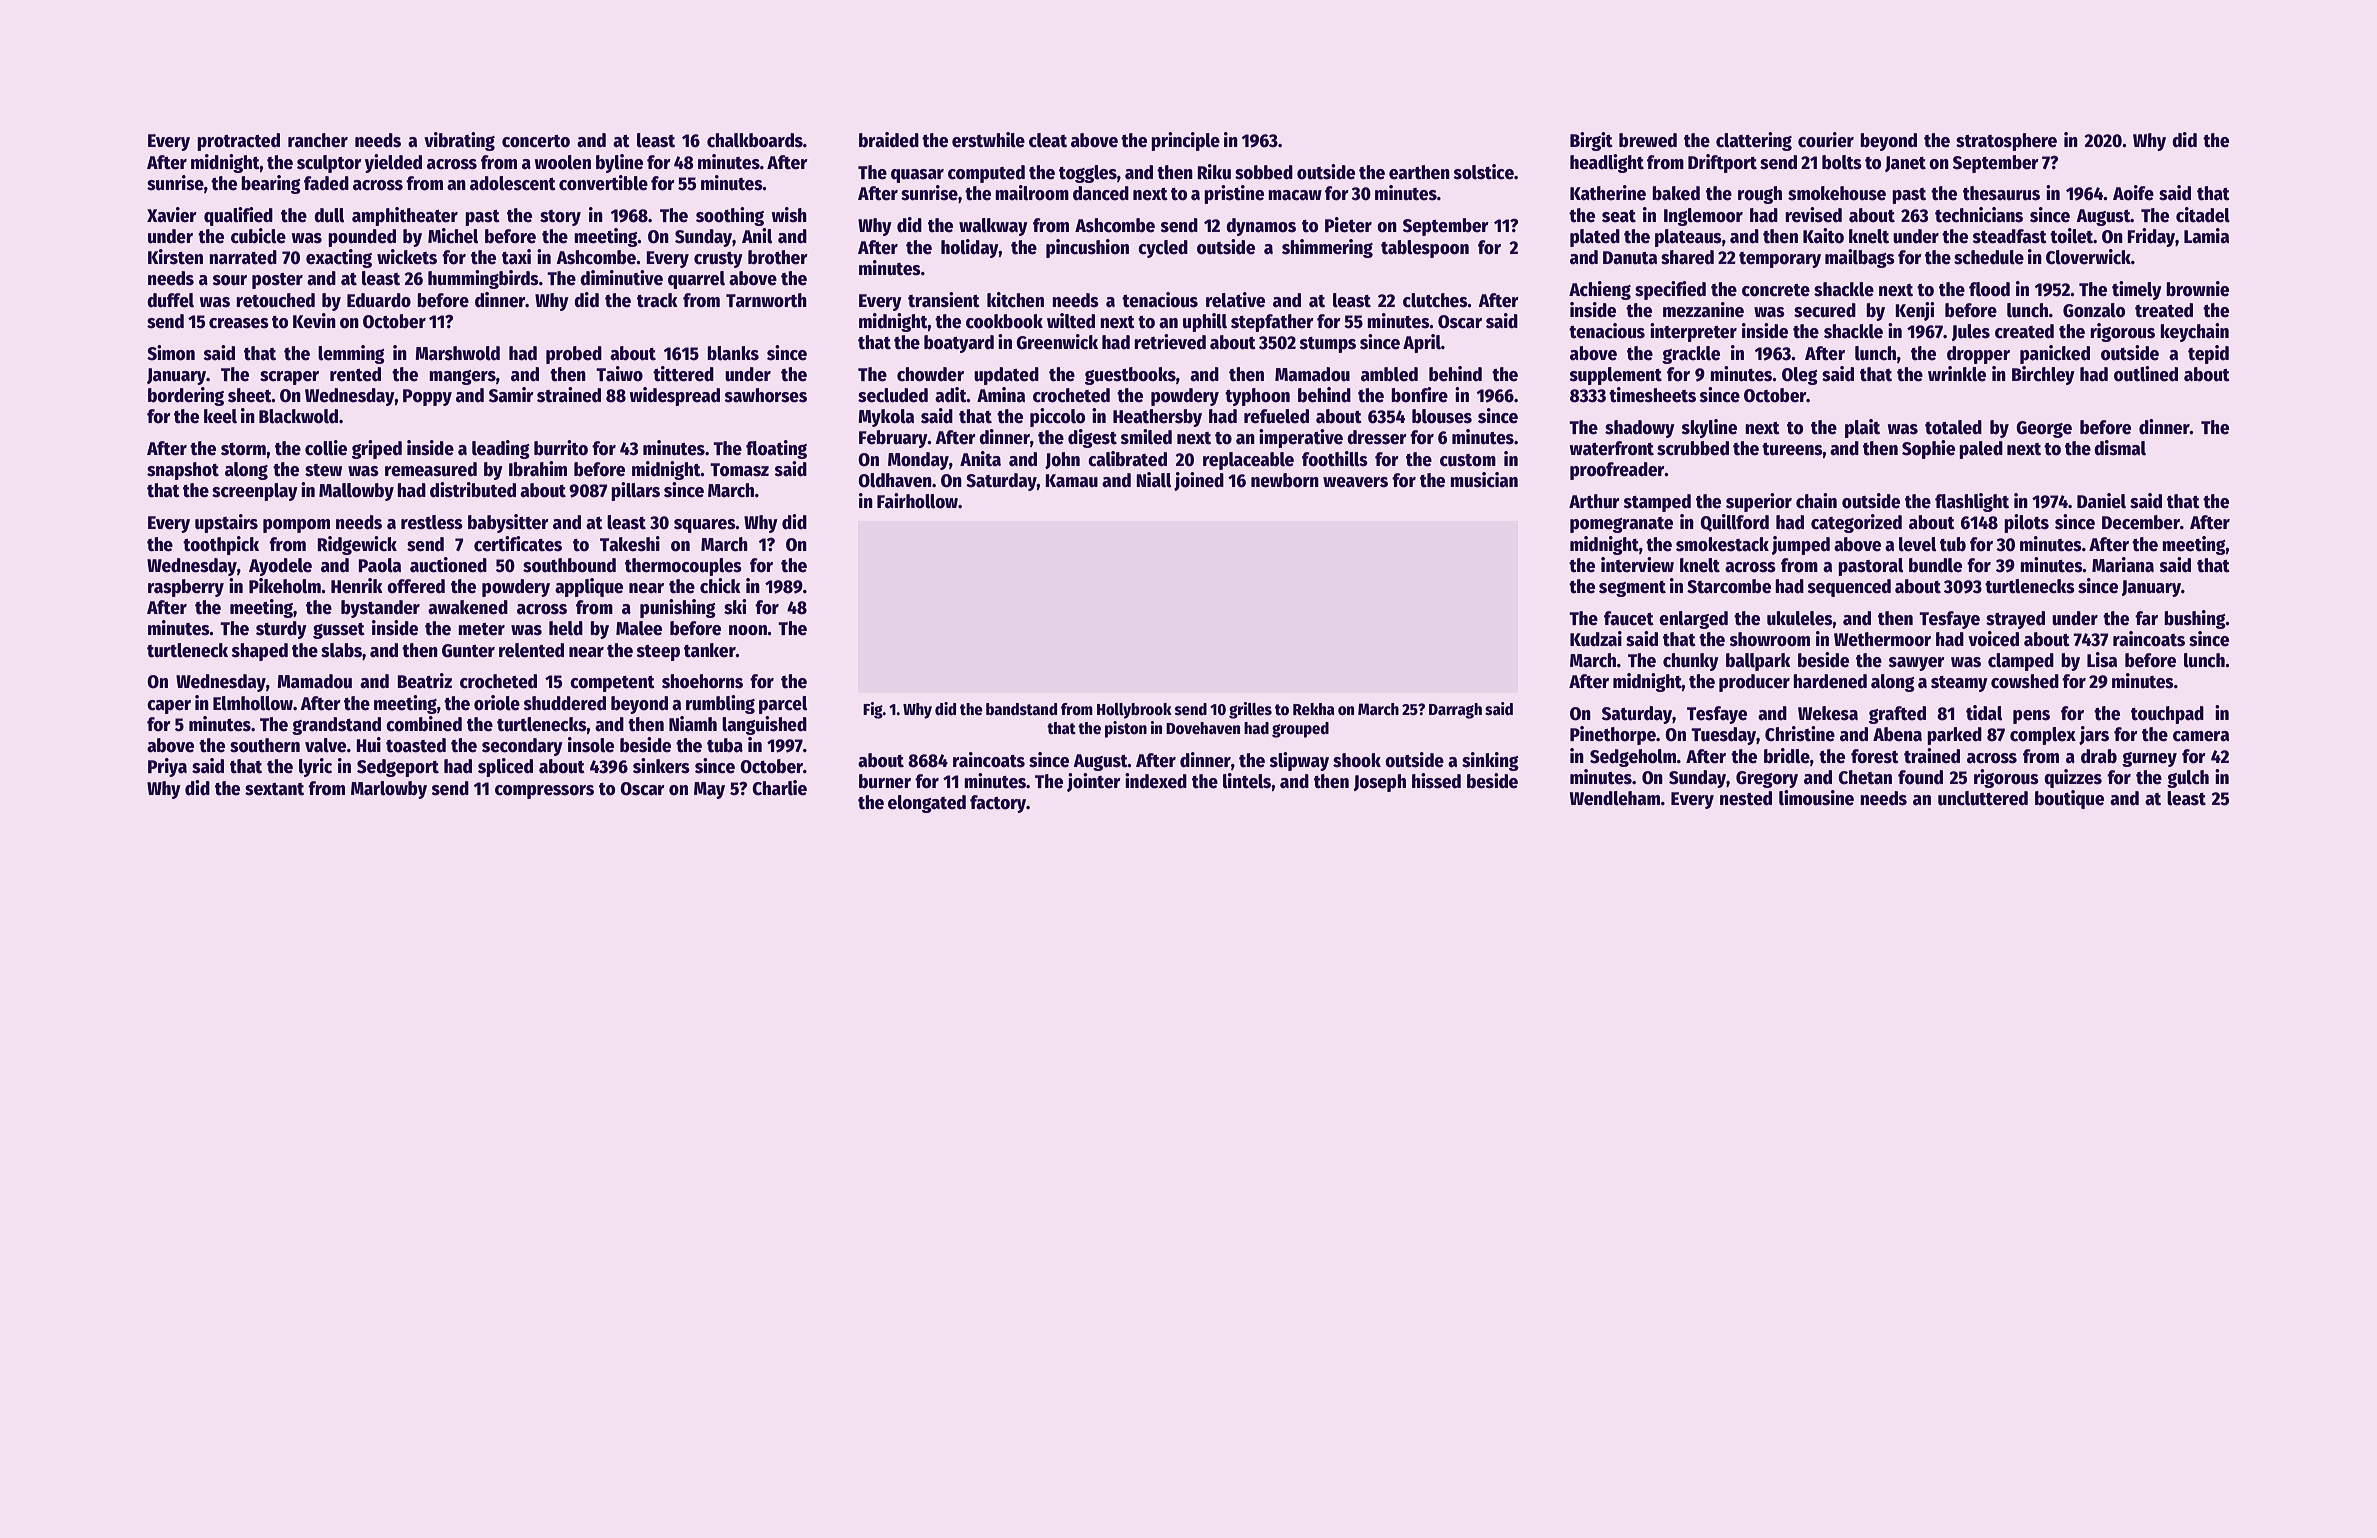 The image size is (2377, 1538). What do you see at coordinates (998, 804) in the image?
I see `factory` at bounding box center [998, 804].
